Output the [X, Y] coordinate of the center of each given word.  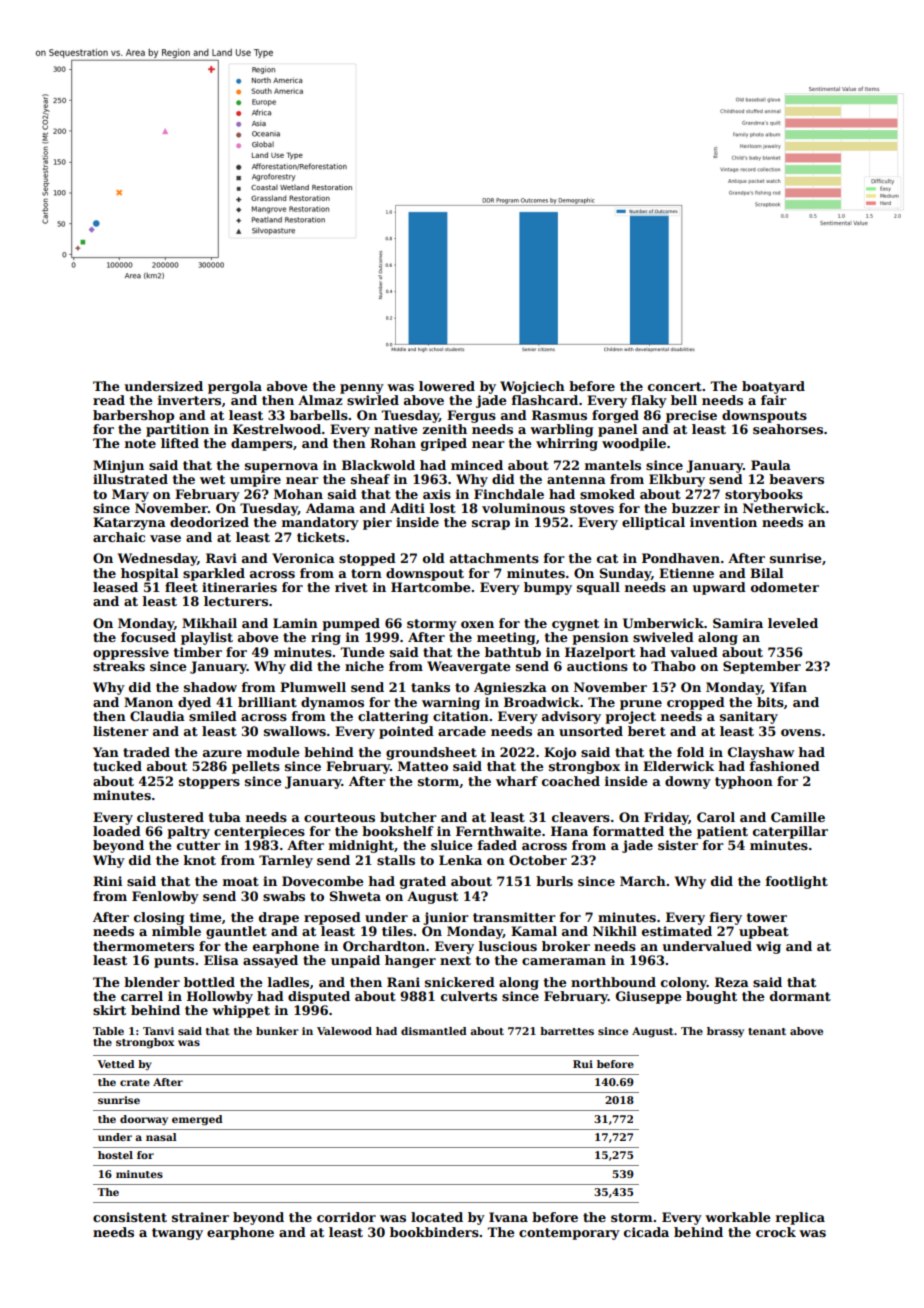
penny [362, 389]
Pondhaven [681, 558]
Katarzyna [129, 523]
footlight [797, 882]
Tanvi [158, 1031]
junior [446, 918]
